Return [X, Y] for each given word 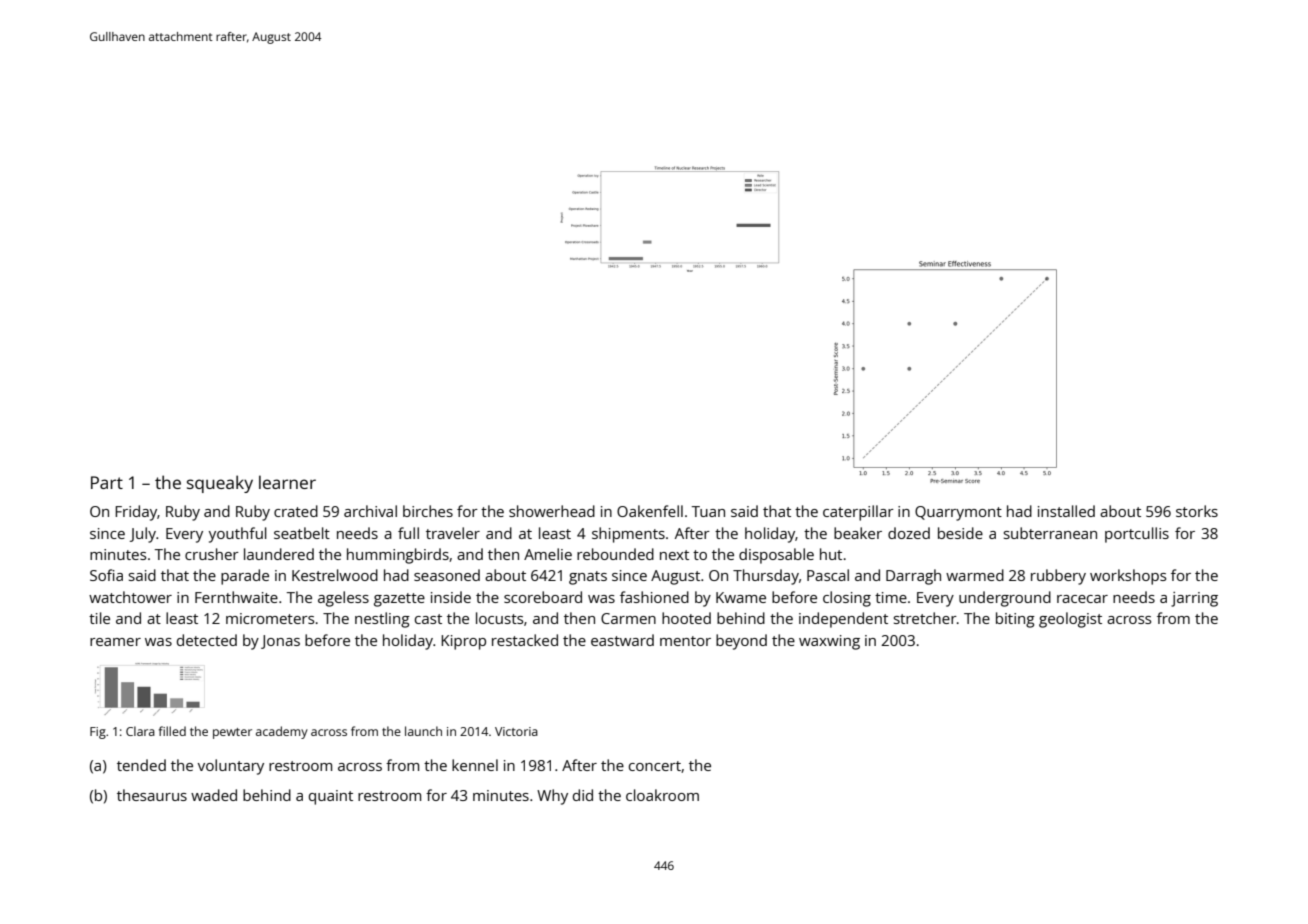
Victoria [516, 731]
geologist [1070, 620]
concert [655, 766]
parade [245, 577]
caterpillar [858, 513]
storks [1197, 511]
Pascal [828, 575]
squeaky [220, 484]
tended [141, 765]
